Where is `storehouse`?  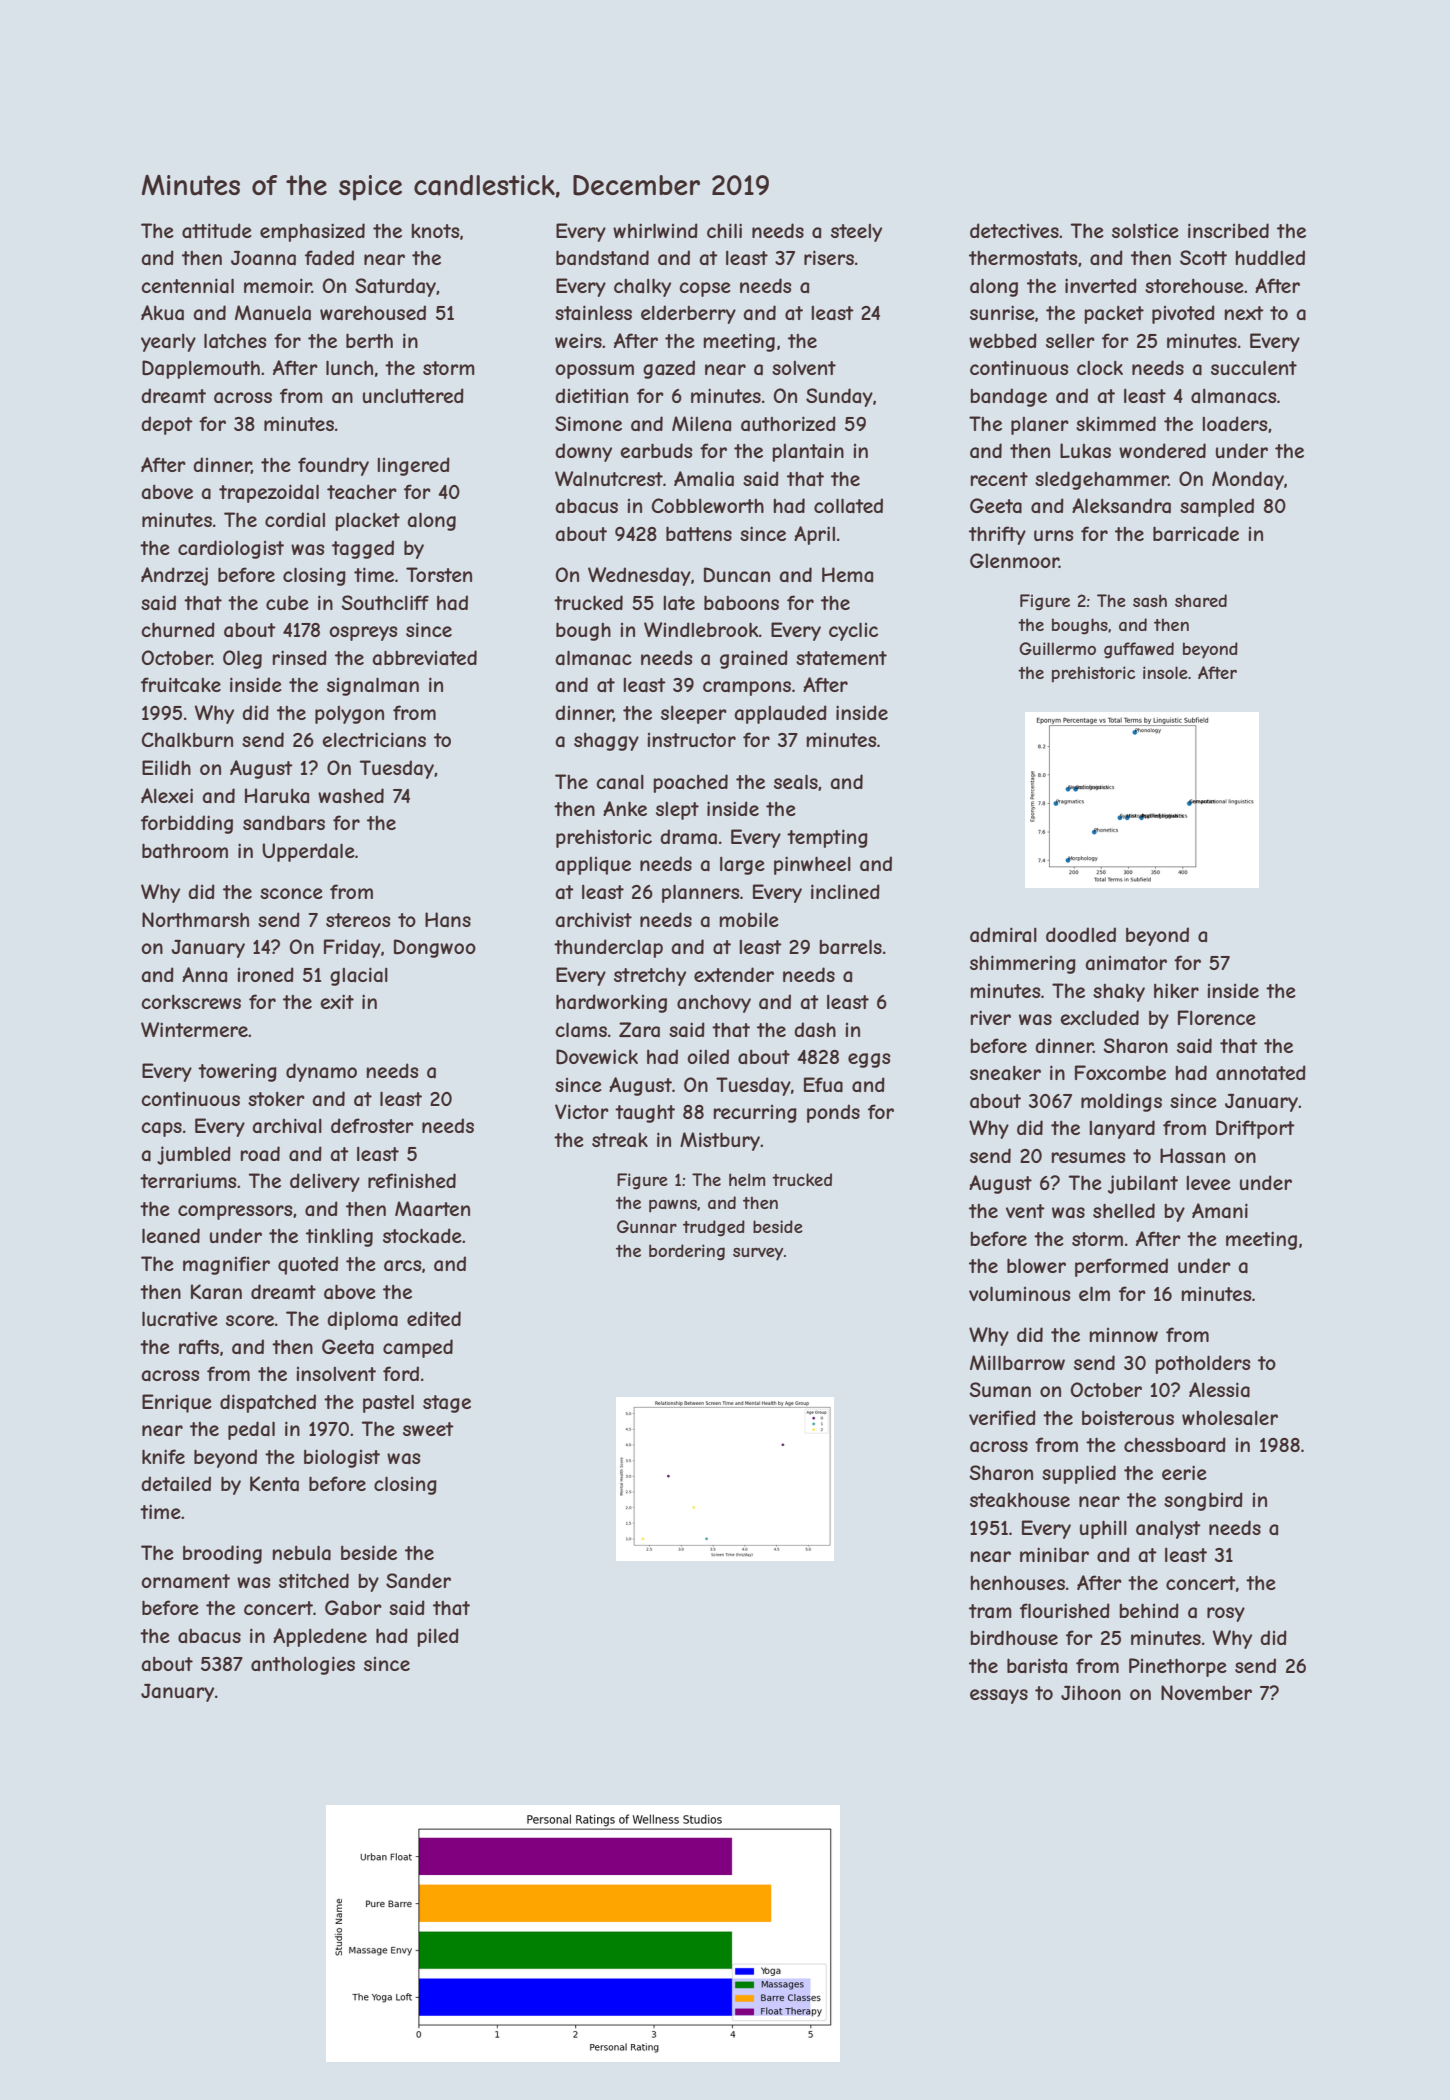
storehouse is located at coordinates (1194, 286).
